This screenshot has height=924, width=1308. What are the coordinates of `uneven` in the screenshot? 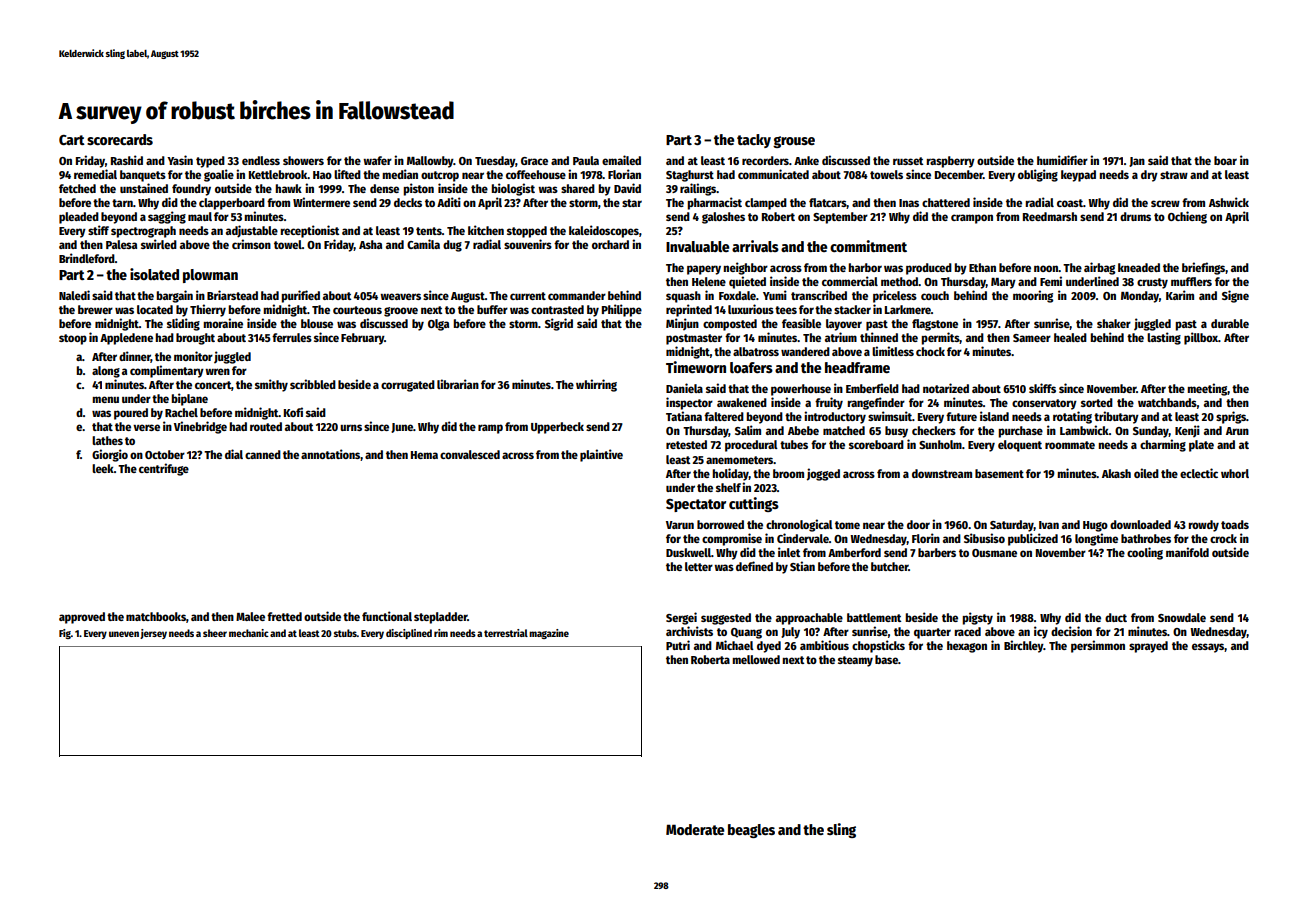 It's located at (124, 634).
